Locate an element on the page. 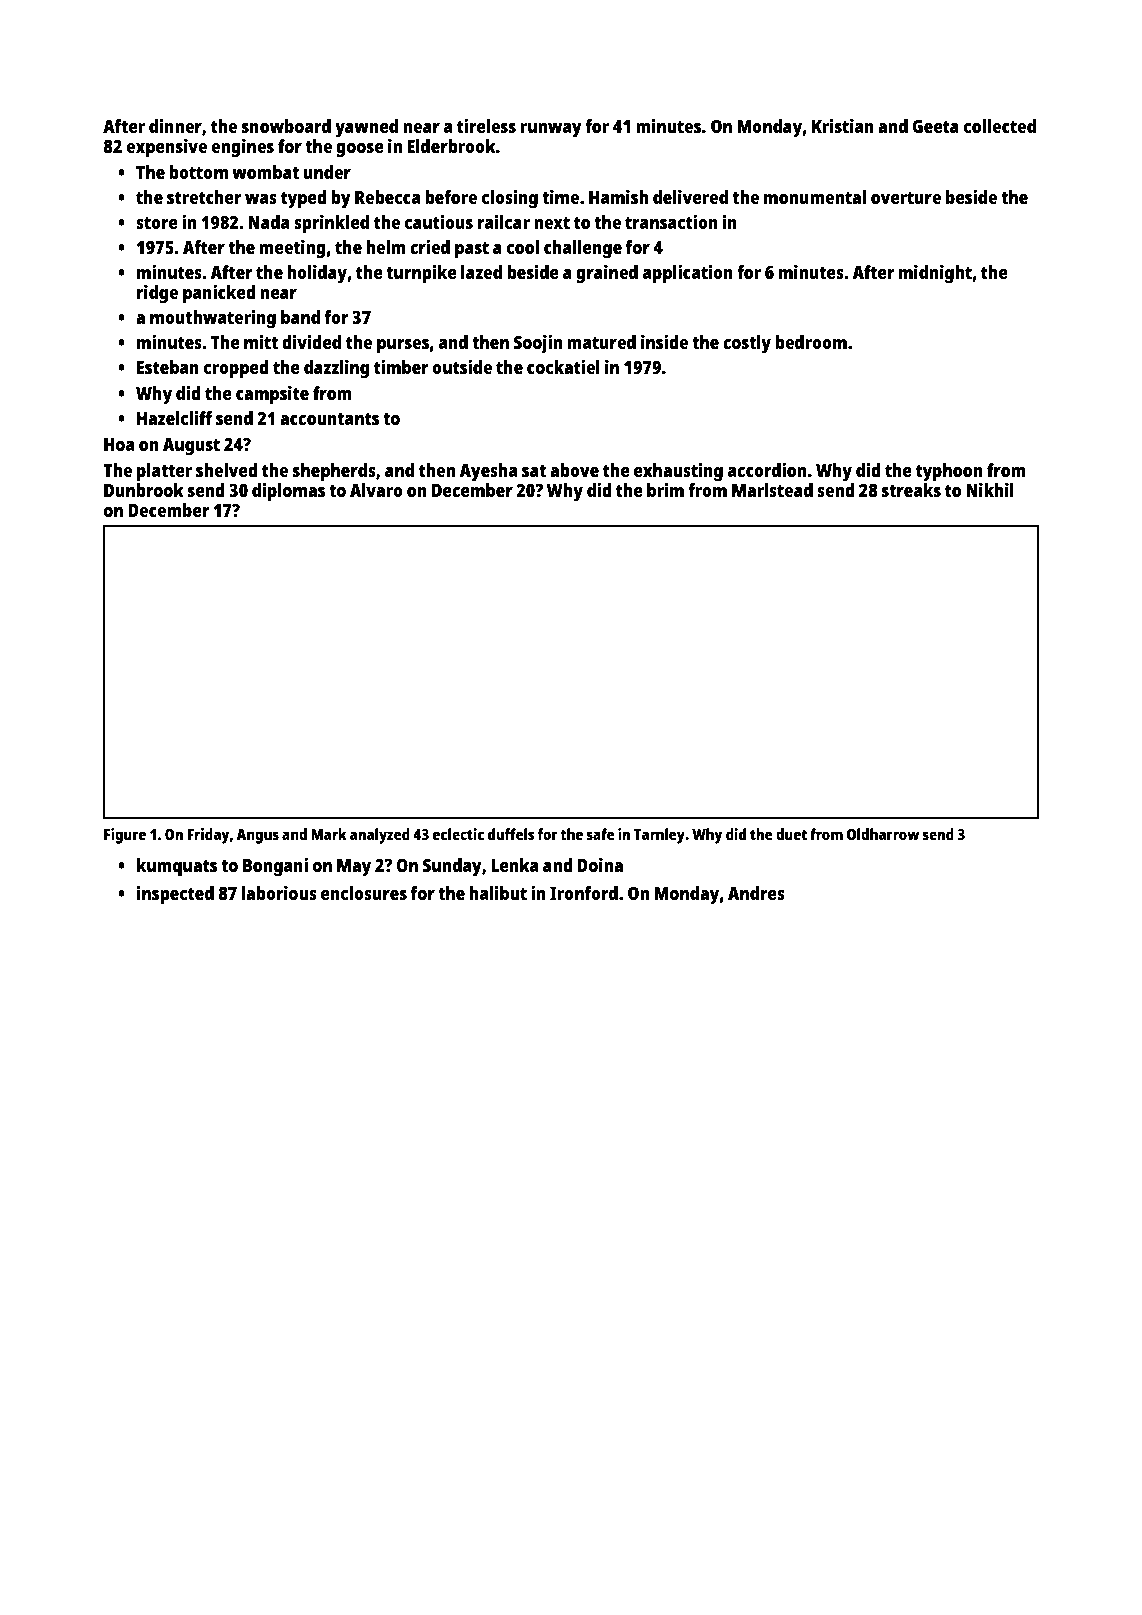  overture is located at coordinates (906, 198).
